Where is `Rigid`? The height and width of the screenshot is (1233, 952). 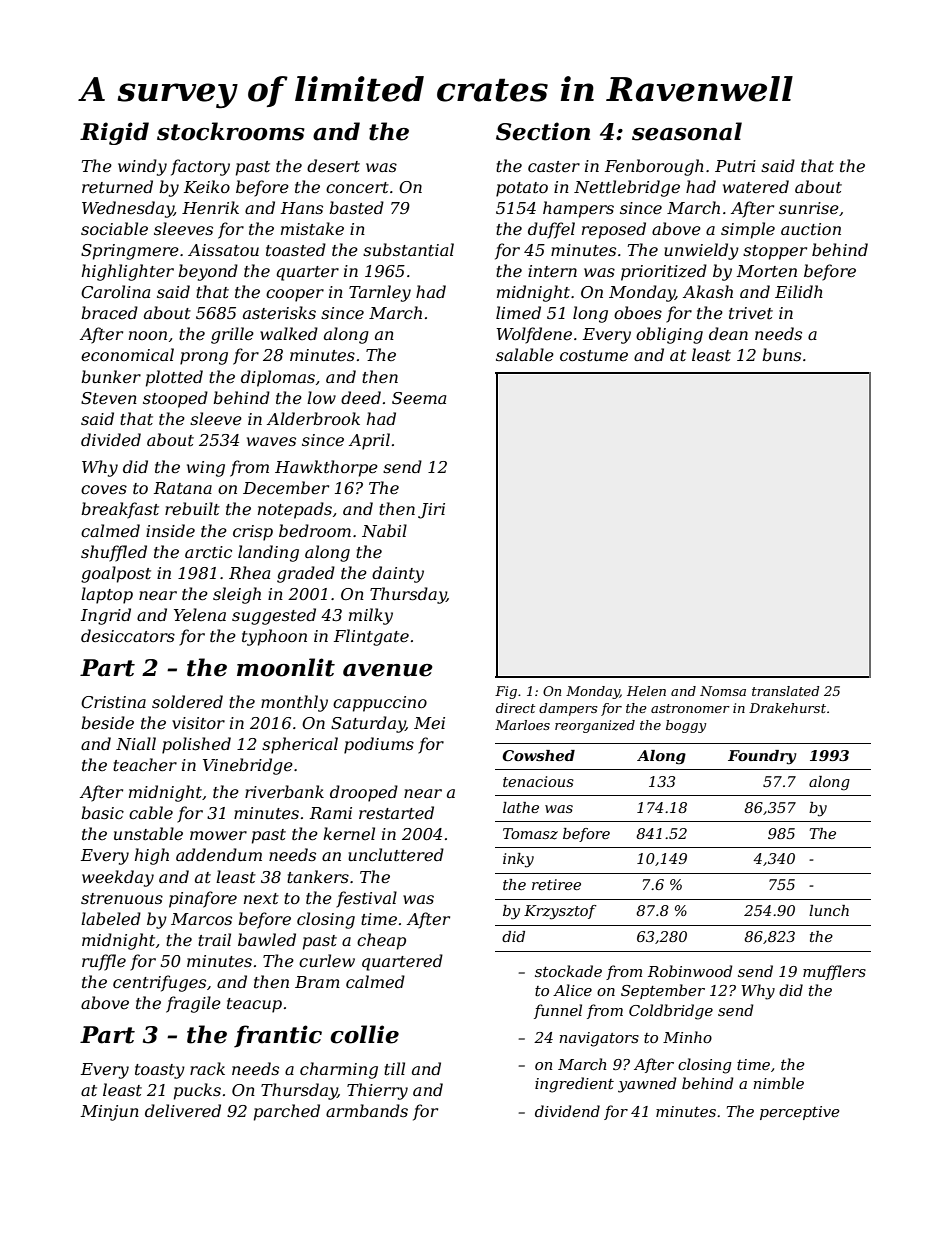 Rigid is located at coordinates (114, 133).
